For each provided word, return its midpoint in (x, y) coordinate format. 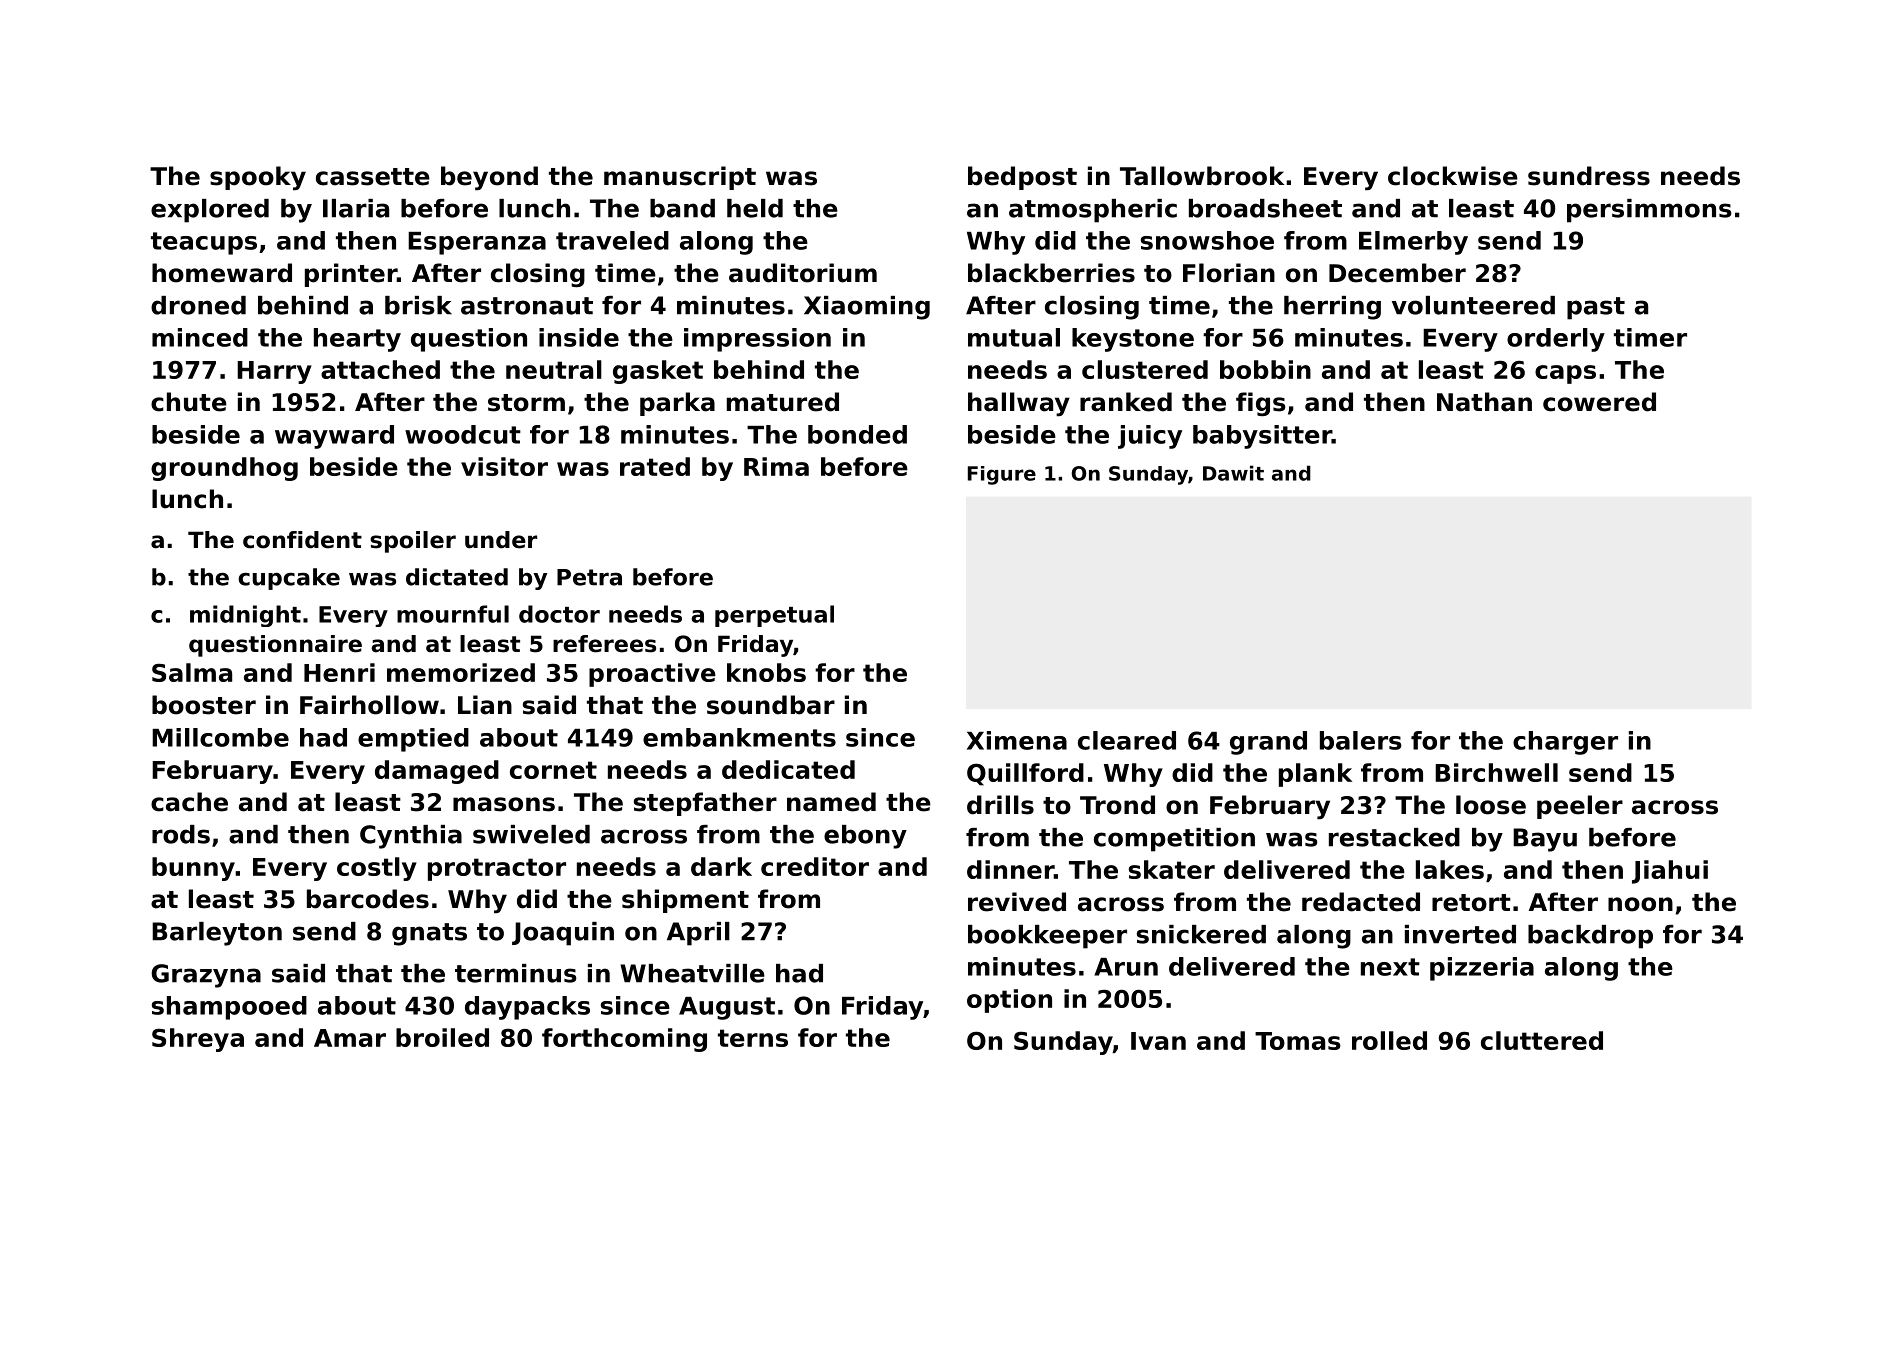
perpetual (774, 616)
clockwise (1453, 176)
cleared (1127, 740)
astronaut (527, 306)
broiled (442, 1037)
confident (302, 540)
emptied (413, 740)
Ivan (1158, 1041)
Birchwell (1496, 772)
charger (1565, 743)
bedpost (1022, 178)
